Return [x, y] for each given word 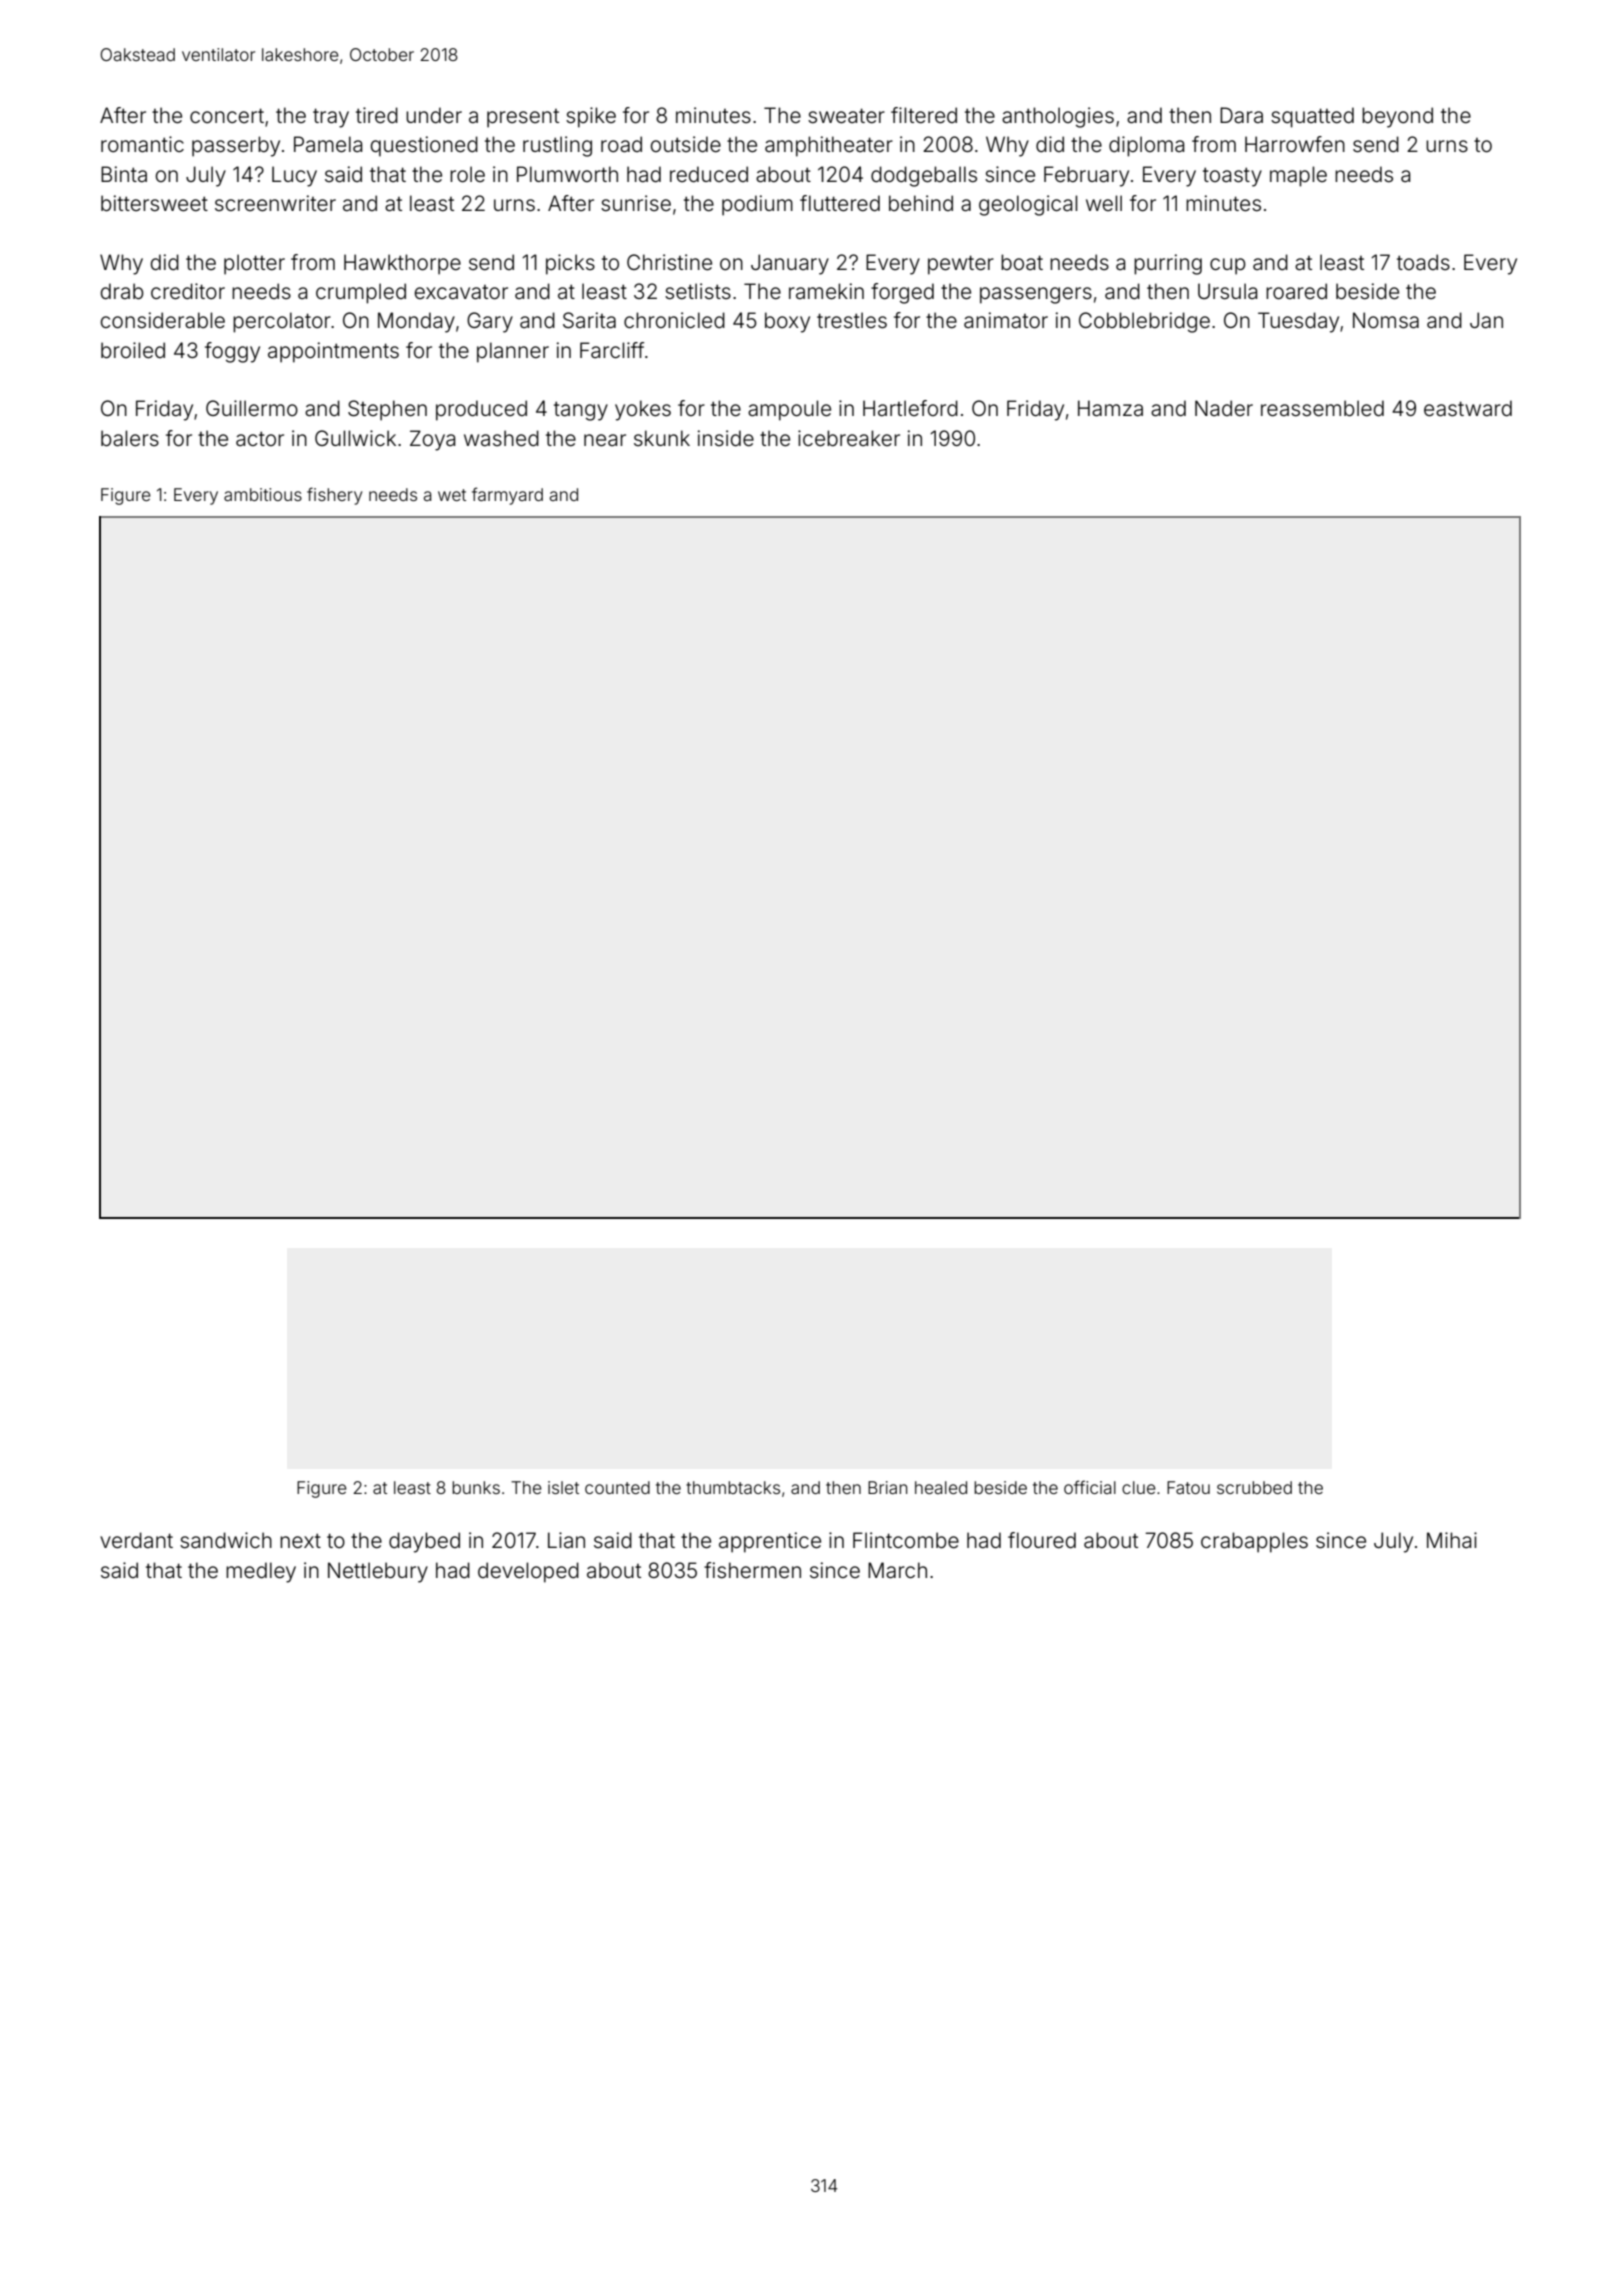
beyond [1397, 117]
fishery [334, 496]
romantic [142, 144]
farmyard [507, 496]
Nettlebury [378, 1572]
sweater [846, 116]
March [897, 1570]
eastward [1468, 408]
